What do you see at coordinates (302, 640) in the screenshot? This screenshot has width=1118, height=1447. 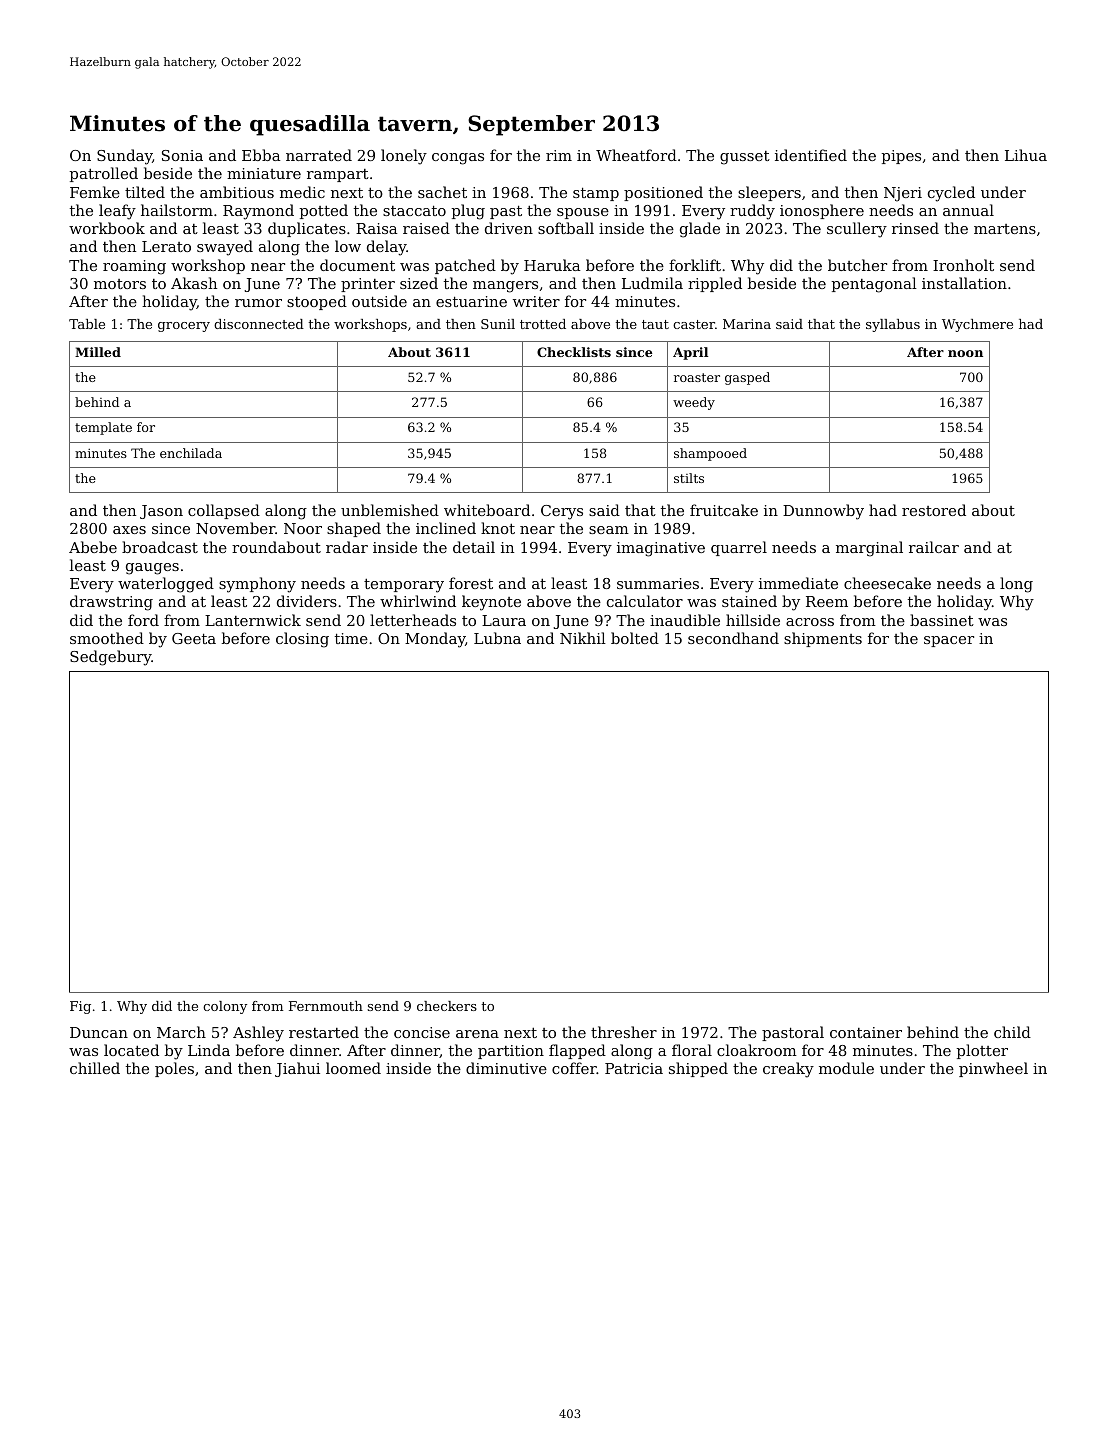 I see `closing` at bounding box center [302, 640].
